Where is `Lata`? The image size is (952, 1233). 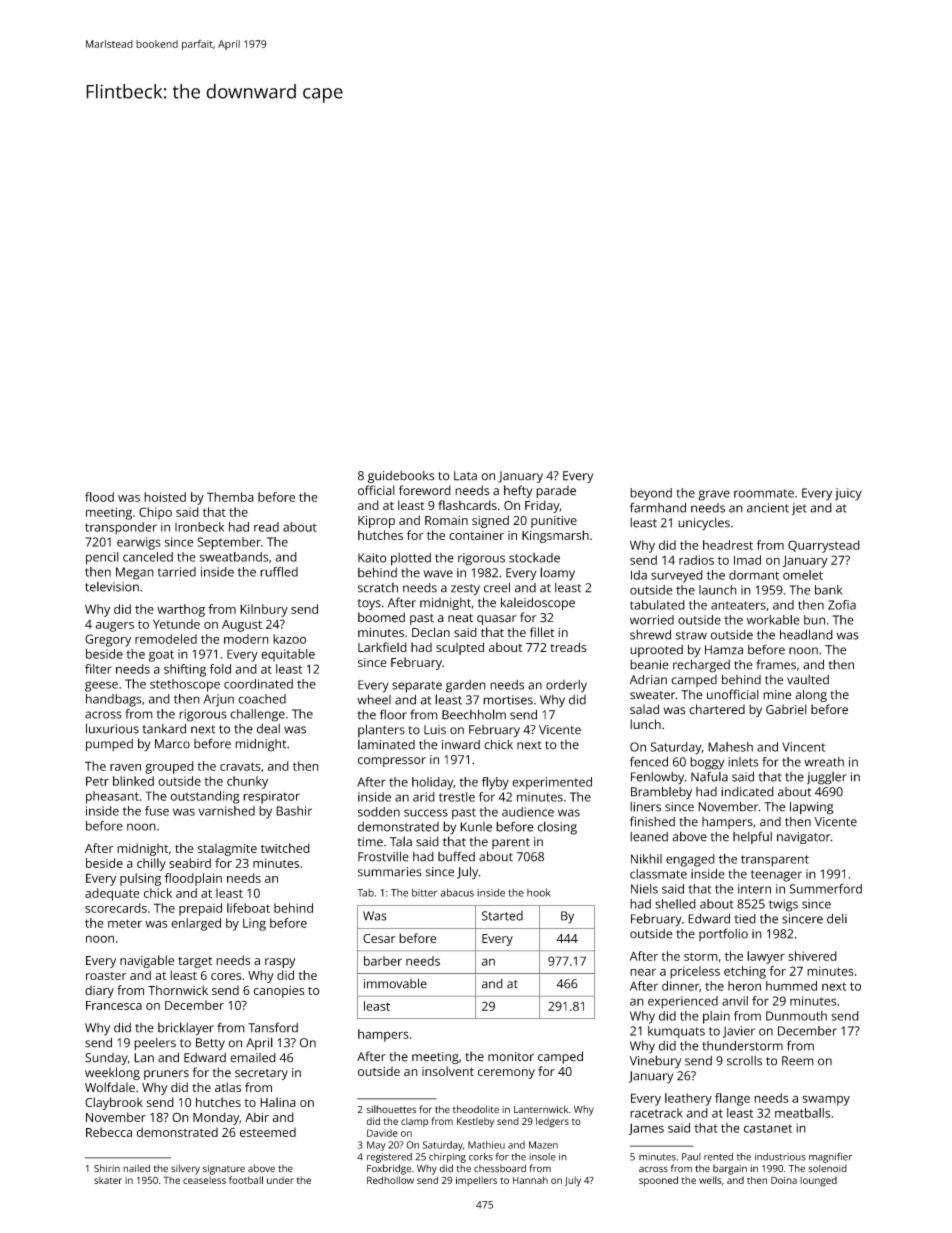
Lata is located at coordinates (465, 476).
